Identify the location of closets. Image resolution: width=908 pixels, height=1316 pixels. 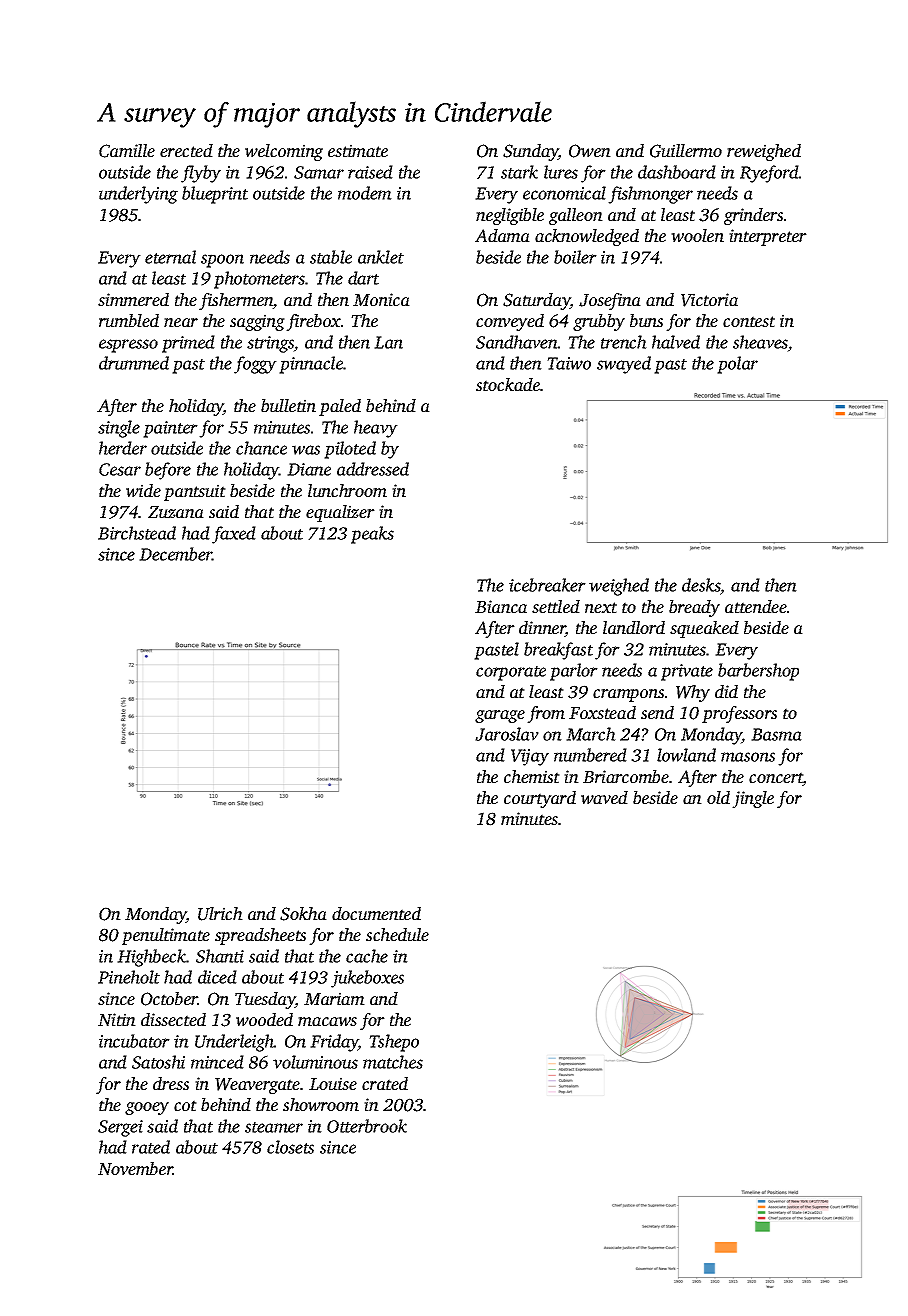
(290, 1147).
